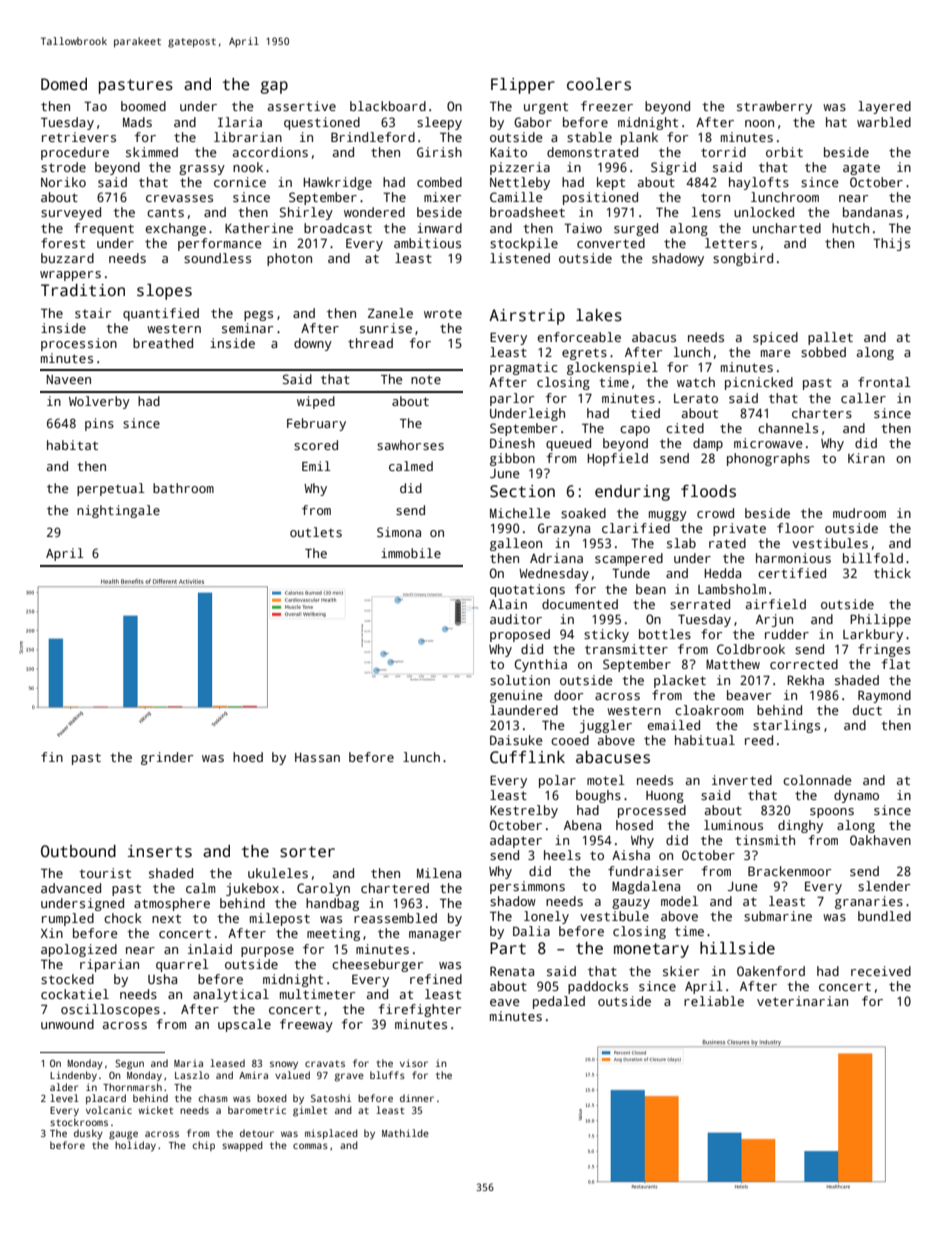 This screenshot has height=1233, width=952. Describe the element at coordinates (152, 152) in the screenshot. I see `skimmed` at that location.
